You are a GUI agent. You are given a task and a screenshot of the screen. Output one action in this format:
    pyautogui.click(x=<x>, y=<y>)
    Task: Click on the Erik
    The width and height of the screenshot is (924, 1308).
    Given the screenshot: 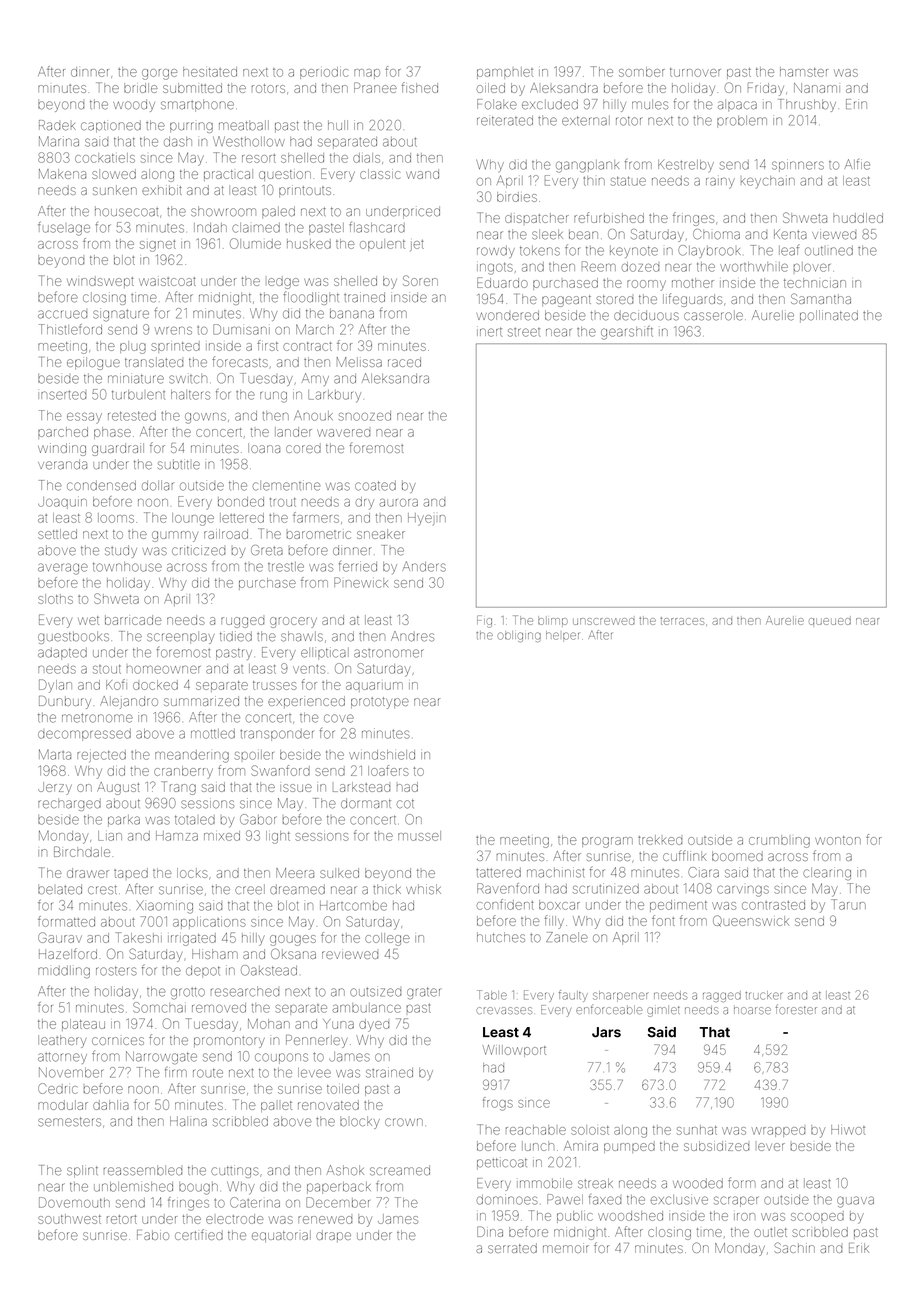 What is the action you would take?
    pyautogui.click(x=859, y=1248)
